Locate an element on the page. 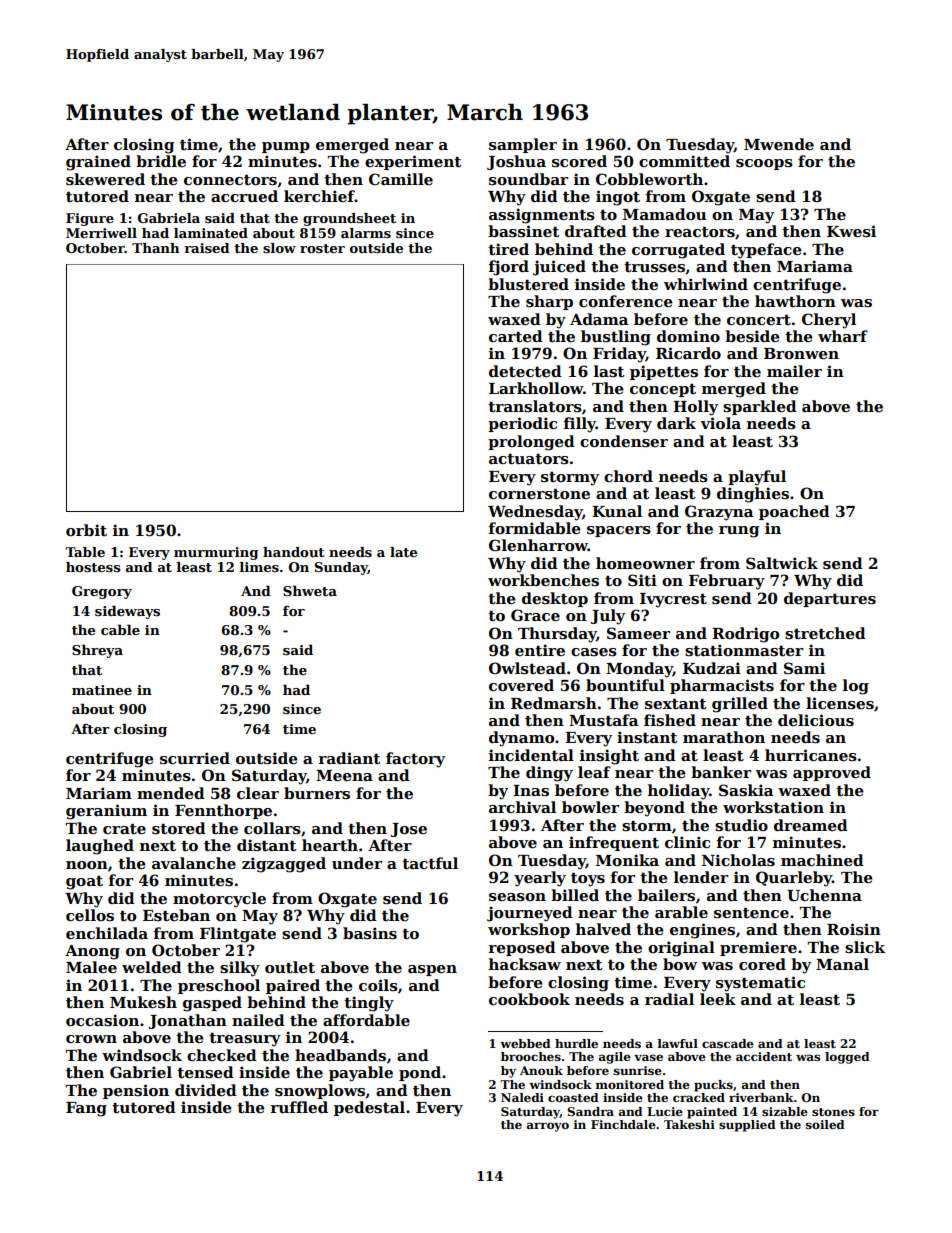  typeface is located at coordinates (766, 251).
